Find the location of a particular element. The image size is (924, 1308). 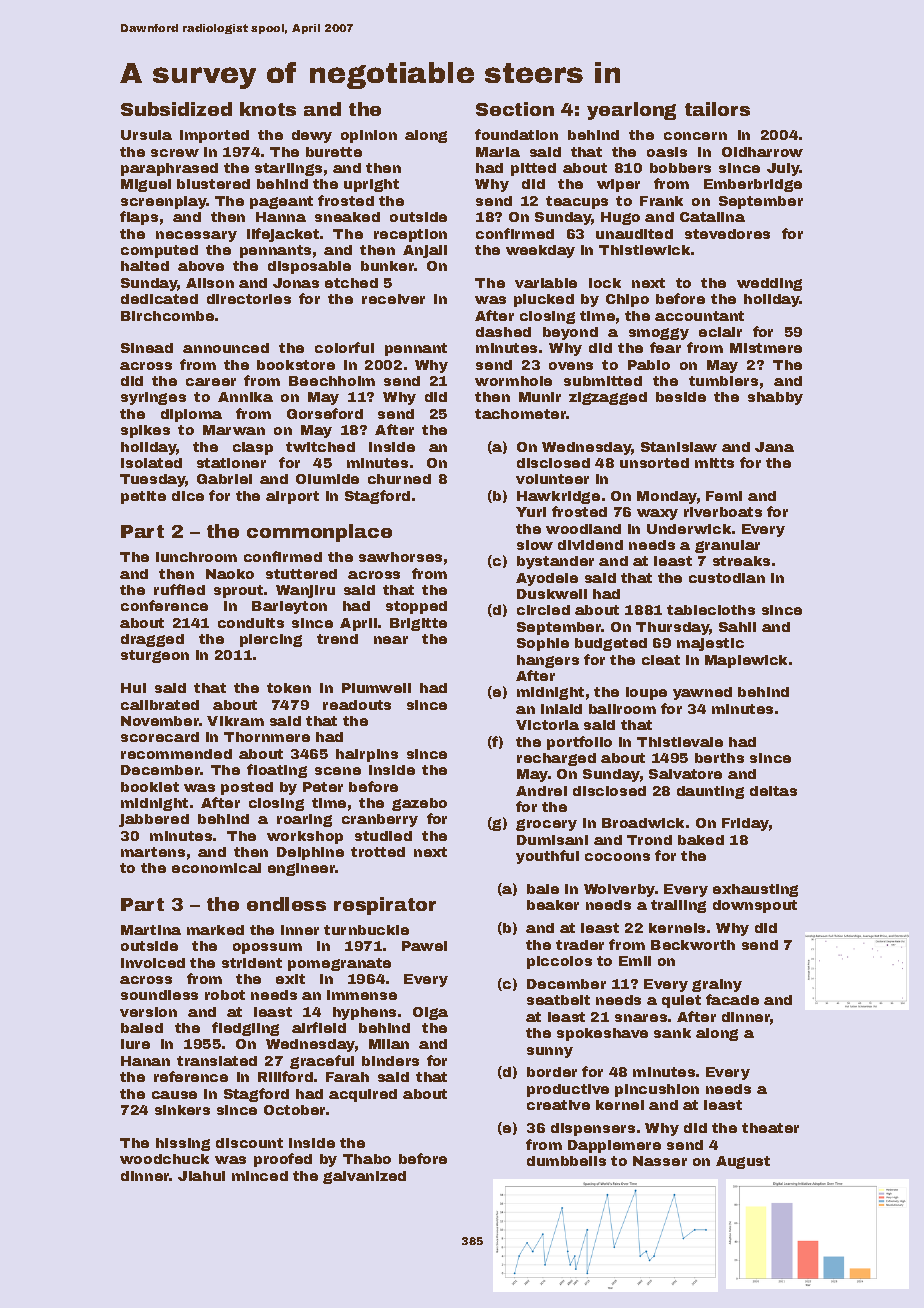

Catalina is located at coordinates (712, 217).
